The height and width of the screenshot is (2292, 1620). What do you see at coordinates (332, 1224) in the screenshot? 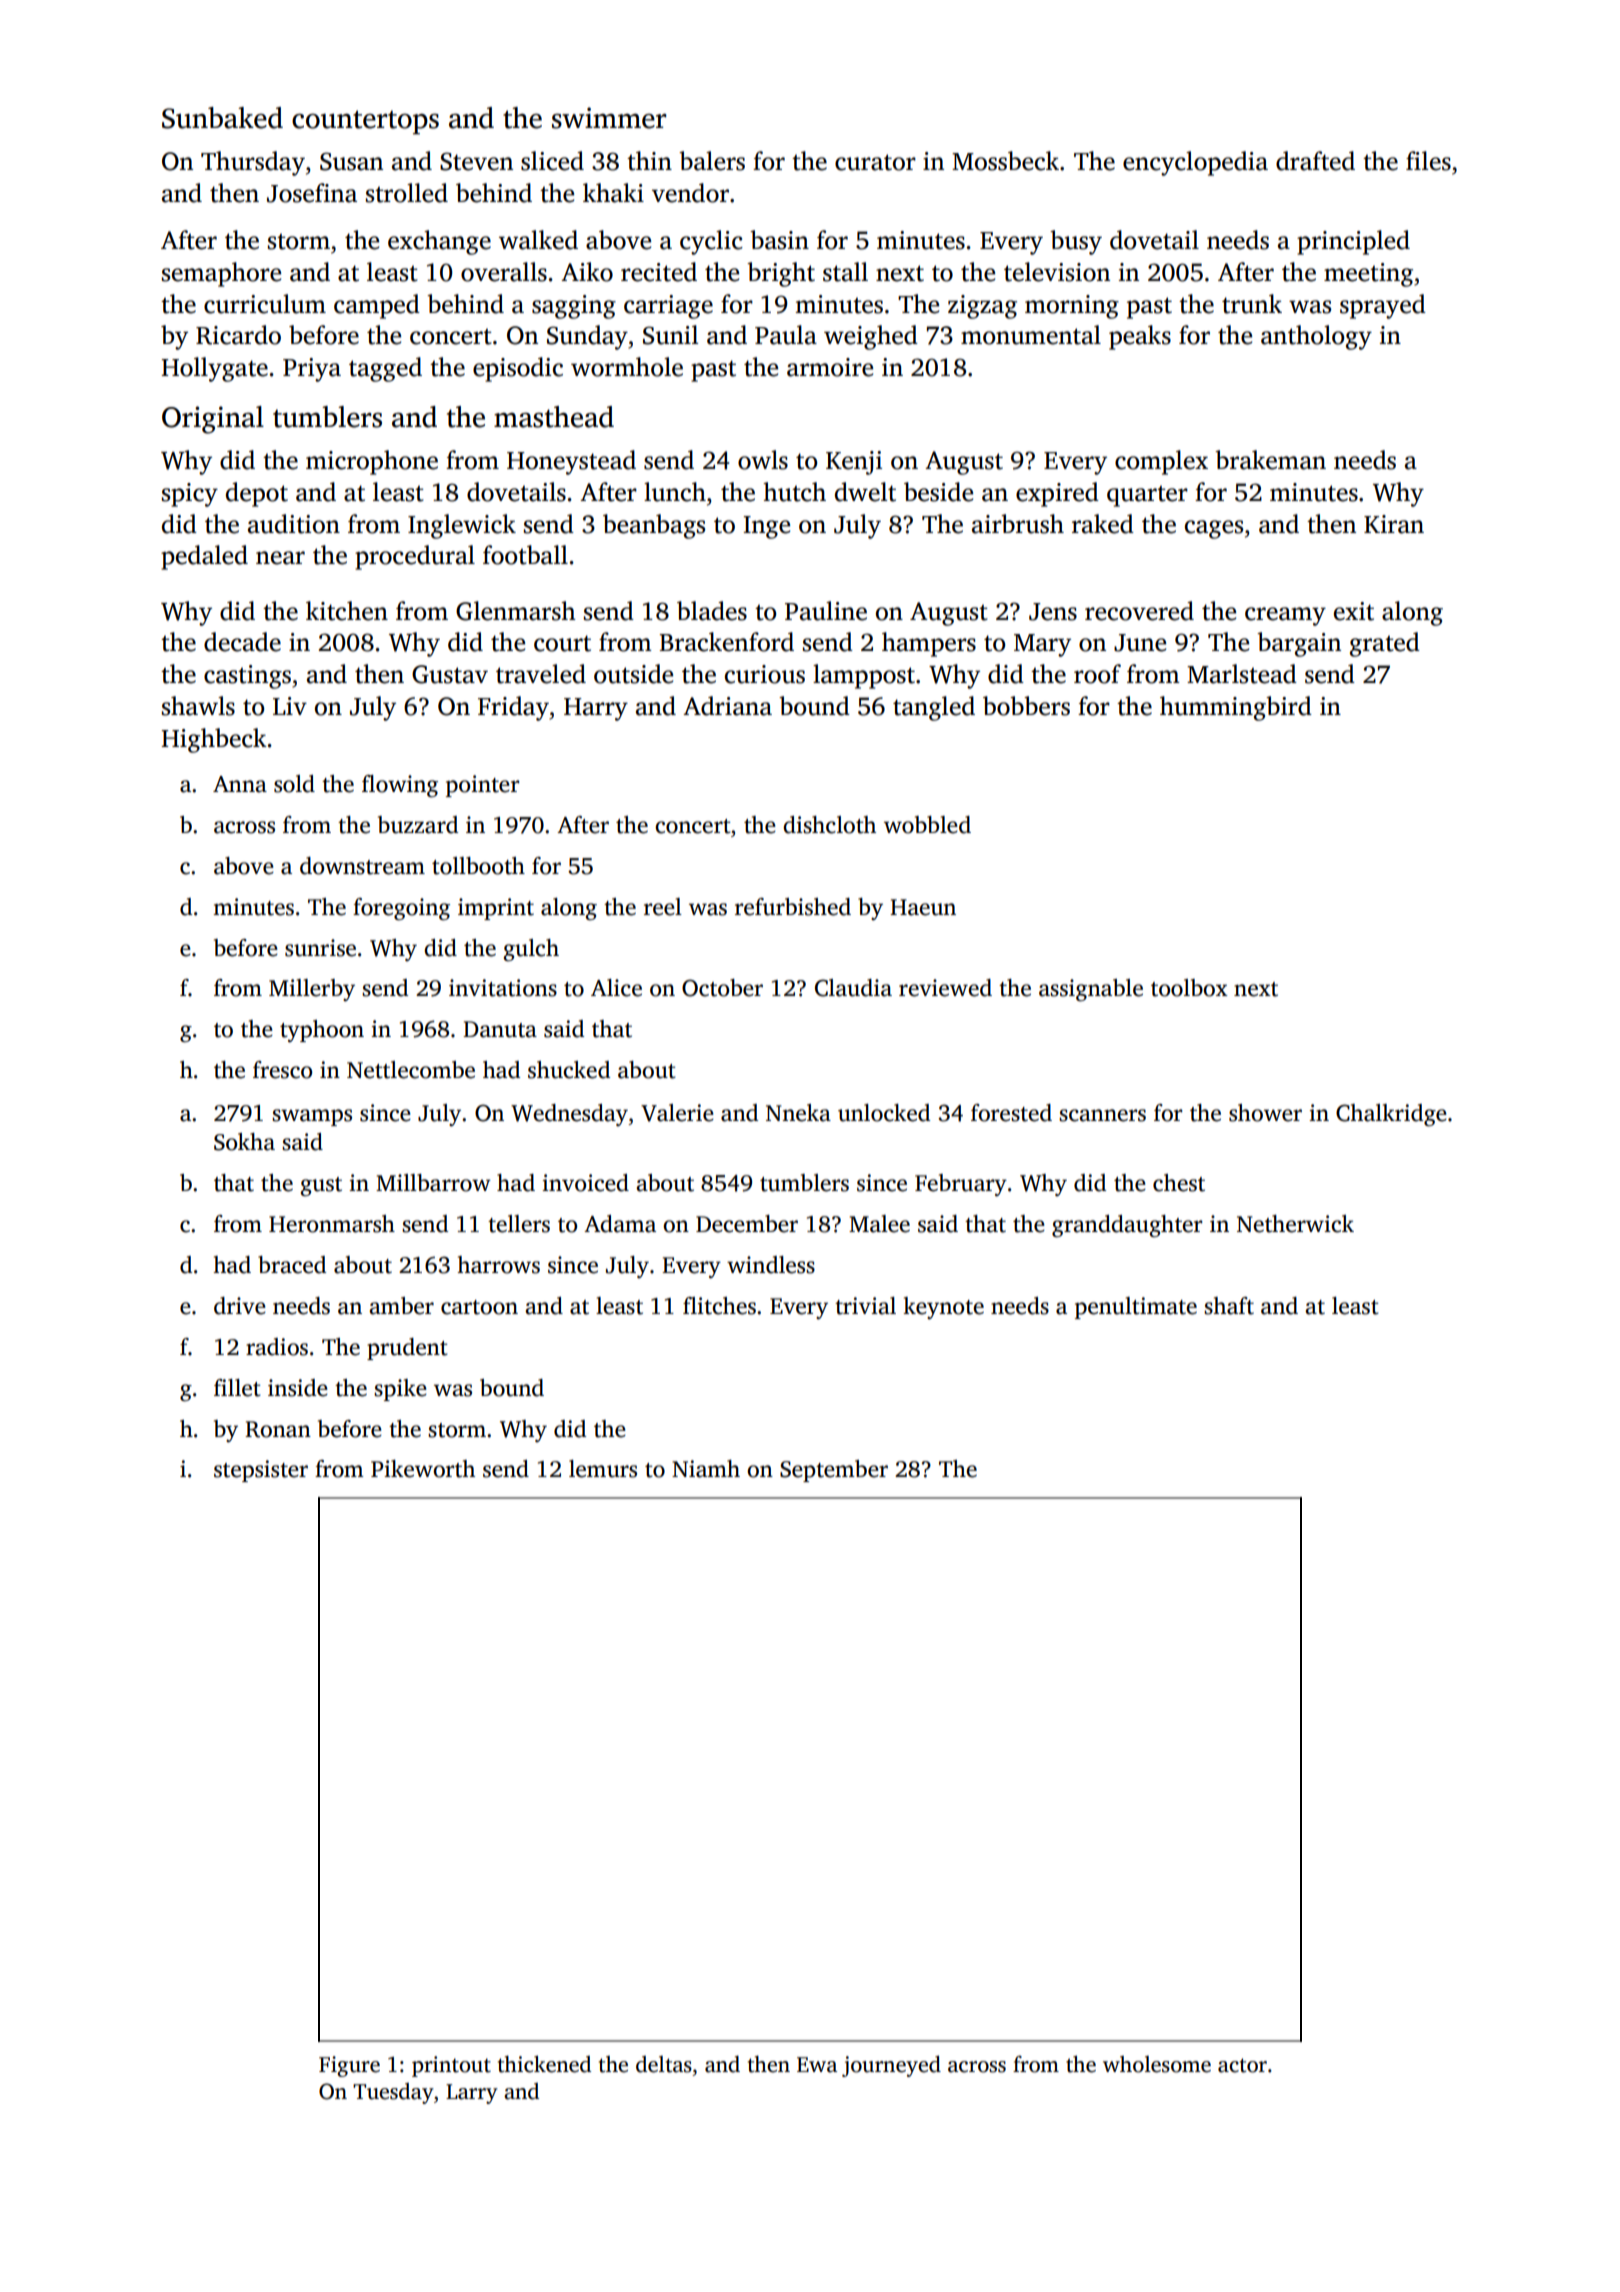
I see `Heronmarsh` at bounding box center [332, 1224].
